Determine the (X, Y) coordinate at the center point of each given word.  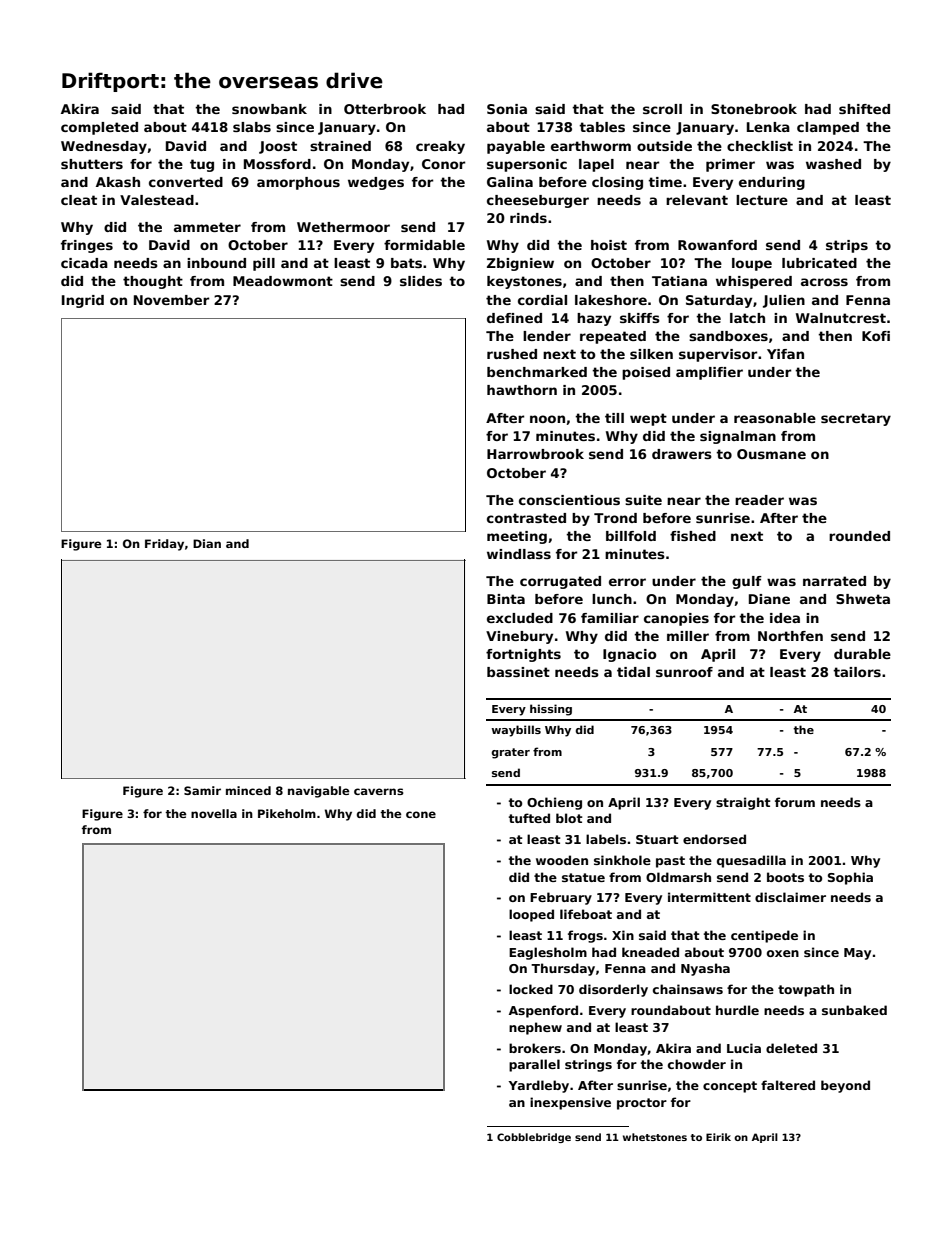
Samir (202, 790)
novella (214, 813)
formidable (424, 245)
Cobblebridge (534, 1138)
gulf (747, 582)
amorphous (298, 183)
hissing (551, 710)
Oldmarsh (678, 877)
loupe (752, 264)
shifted (864, 109)
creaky (440, 147)
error (627, 582)
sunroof (684, 672)
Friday (164, 545)
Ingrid (83, 301)
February (561, 898)
